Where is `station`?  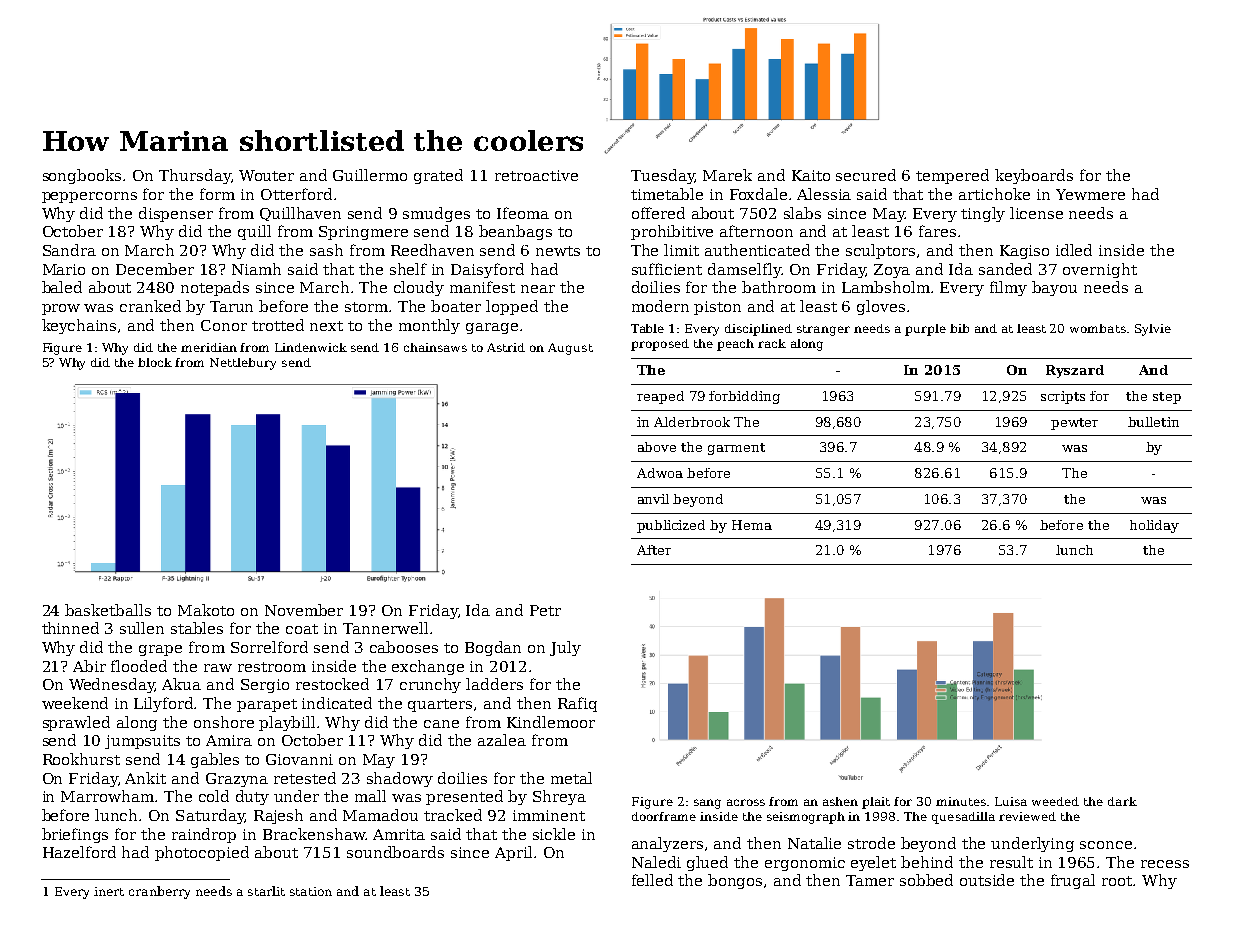
station is located at coordinates (311, 891).
